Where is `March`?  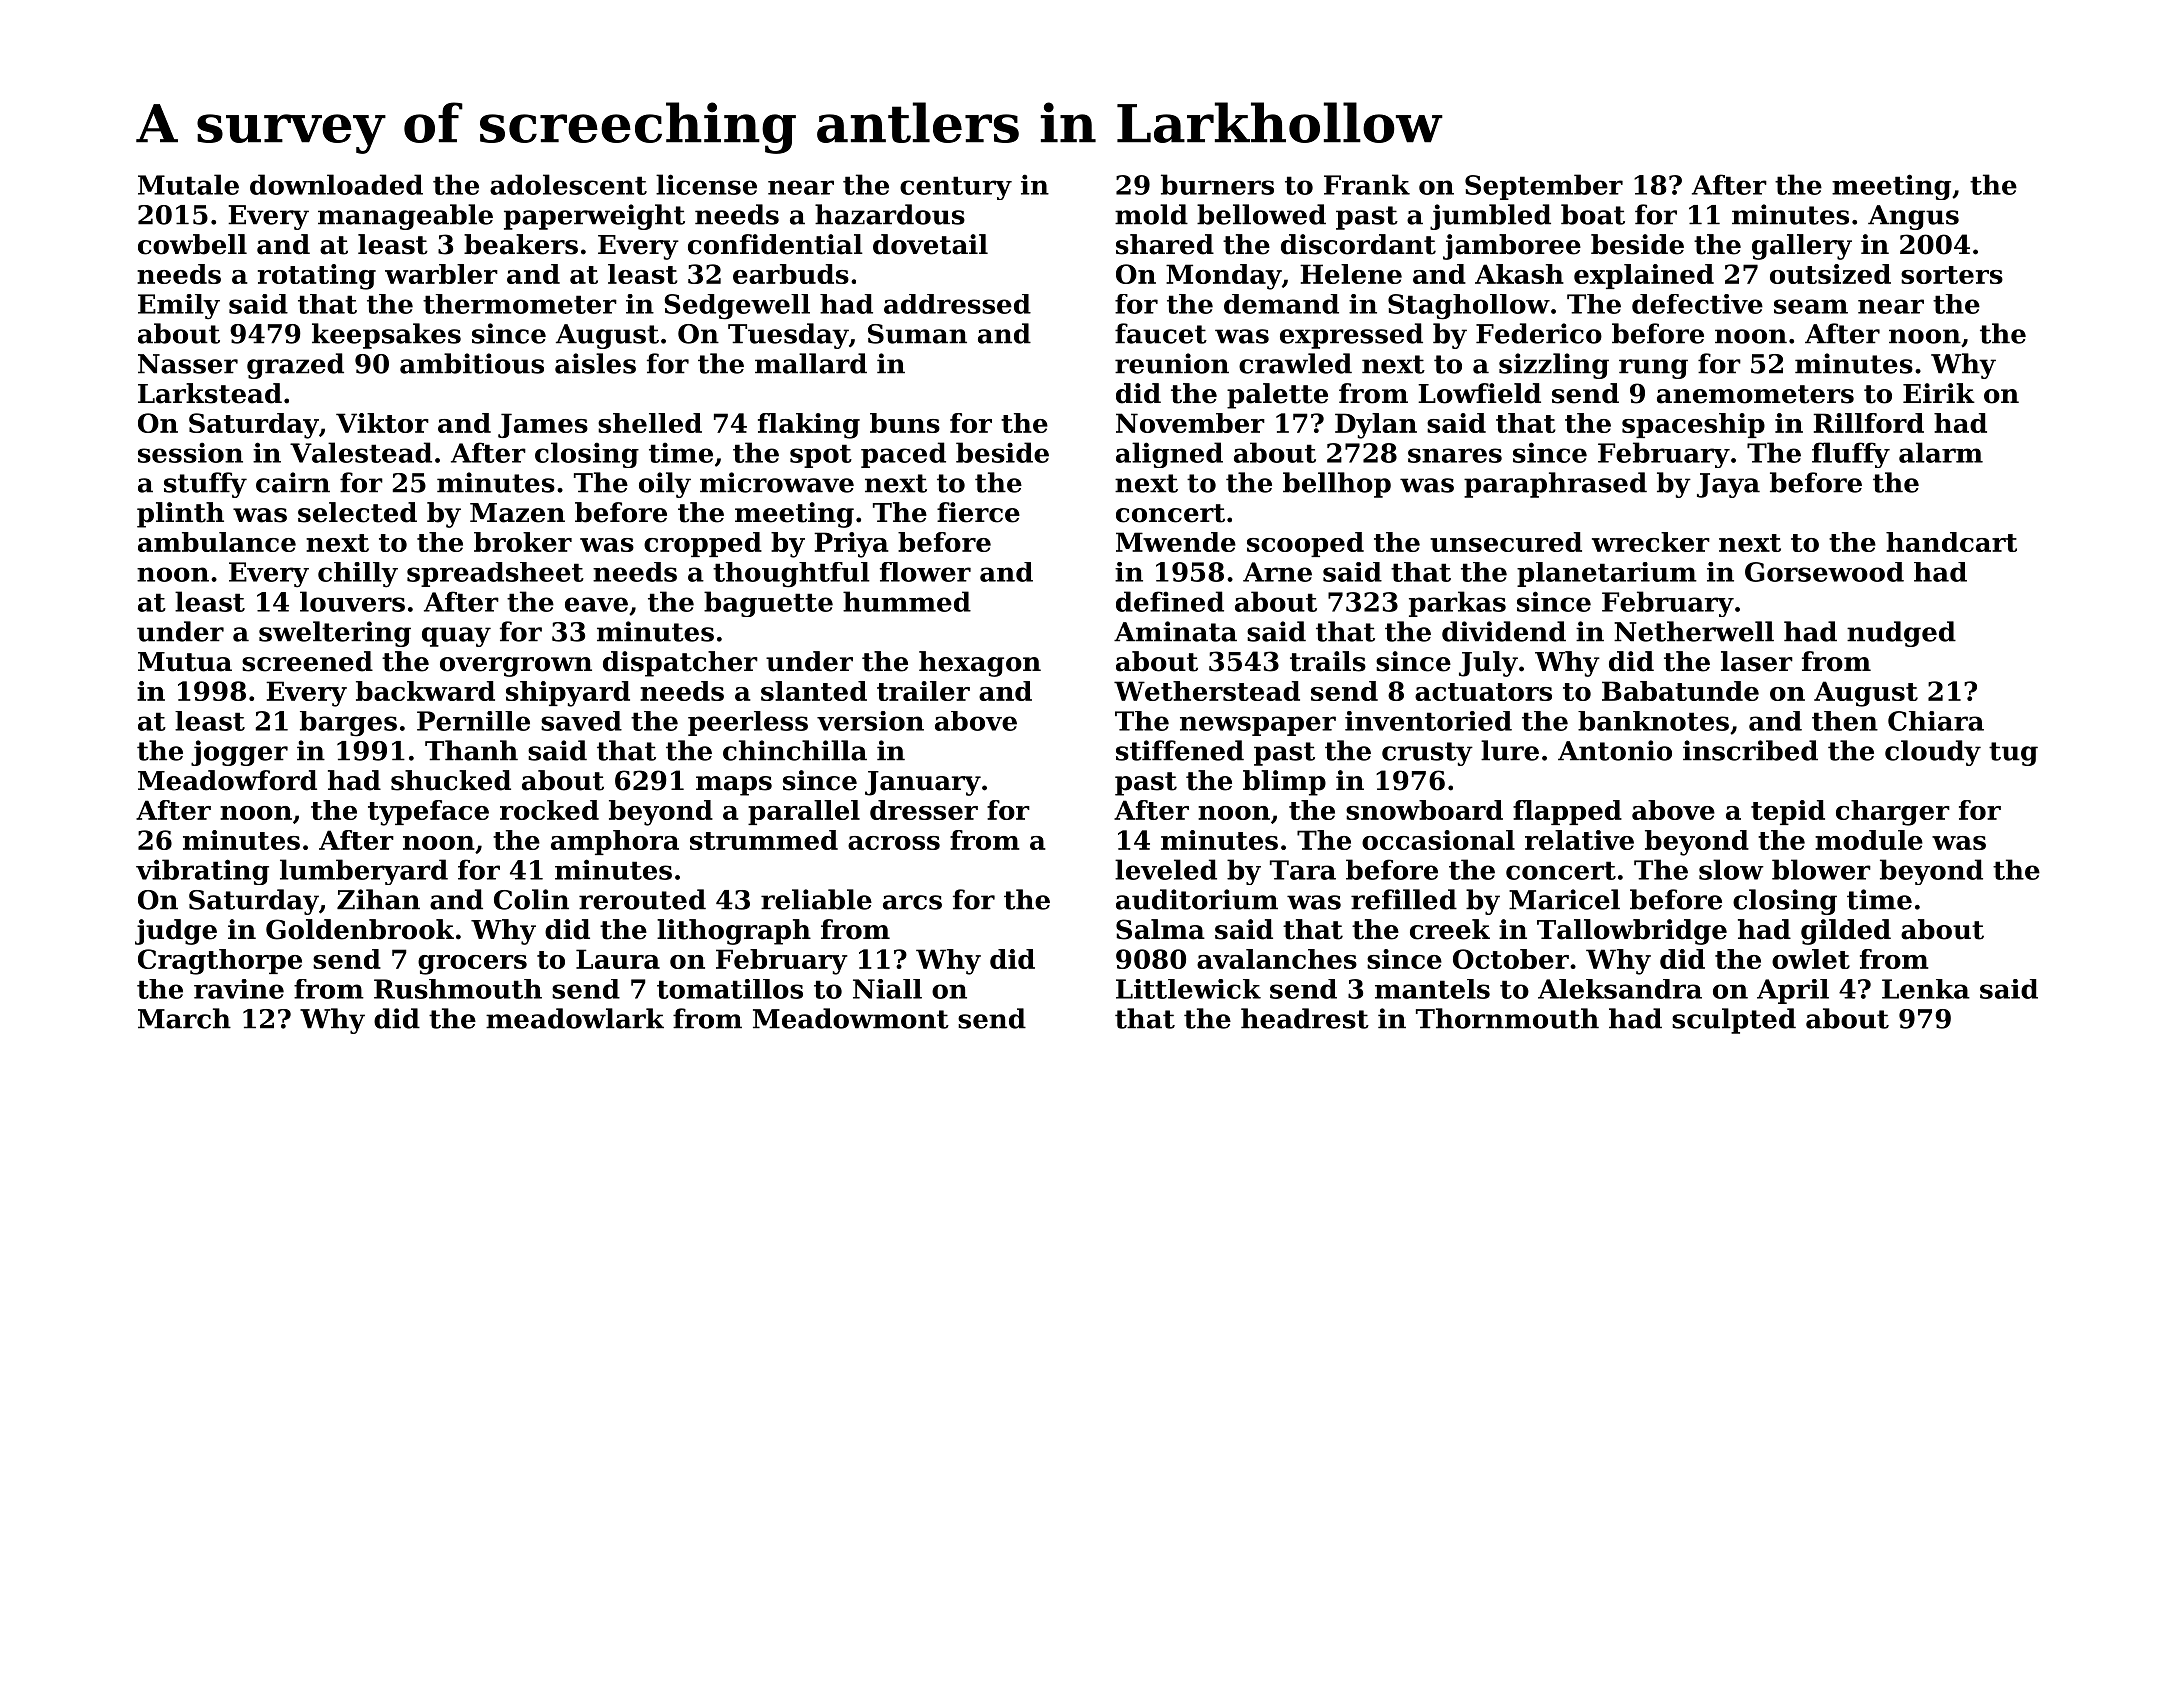
March is located at coordinates (184, 1018).
